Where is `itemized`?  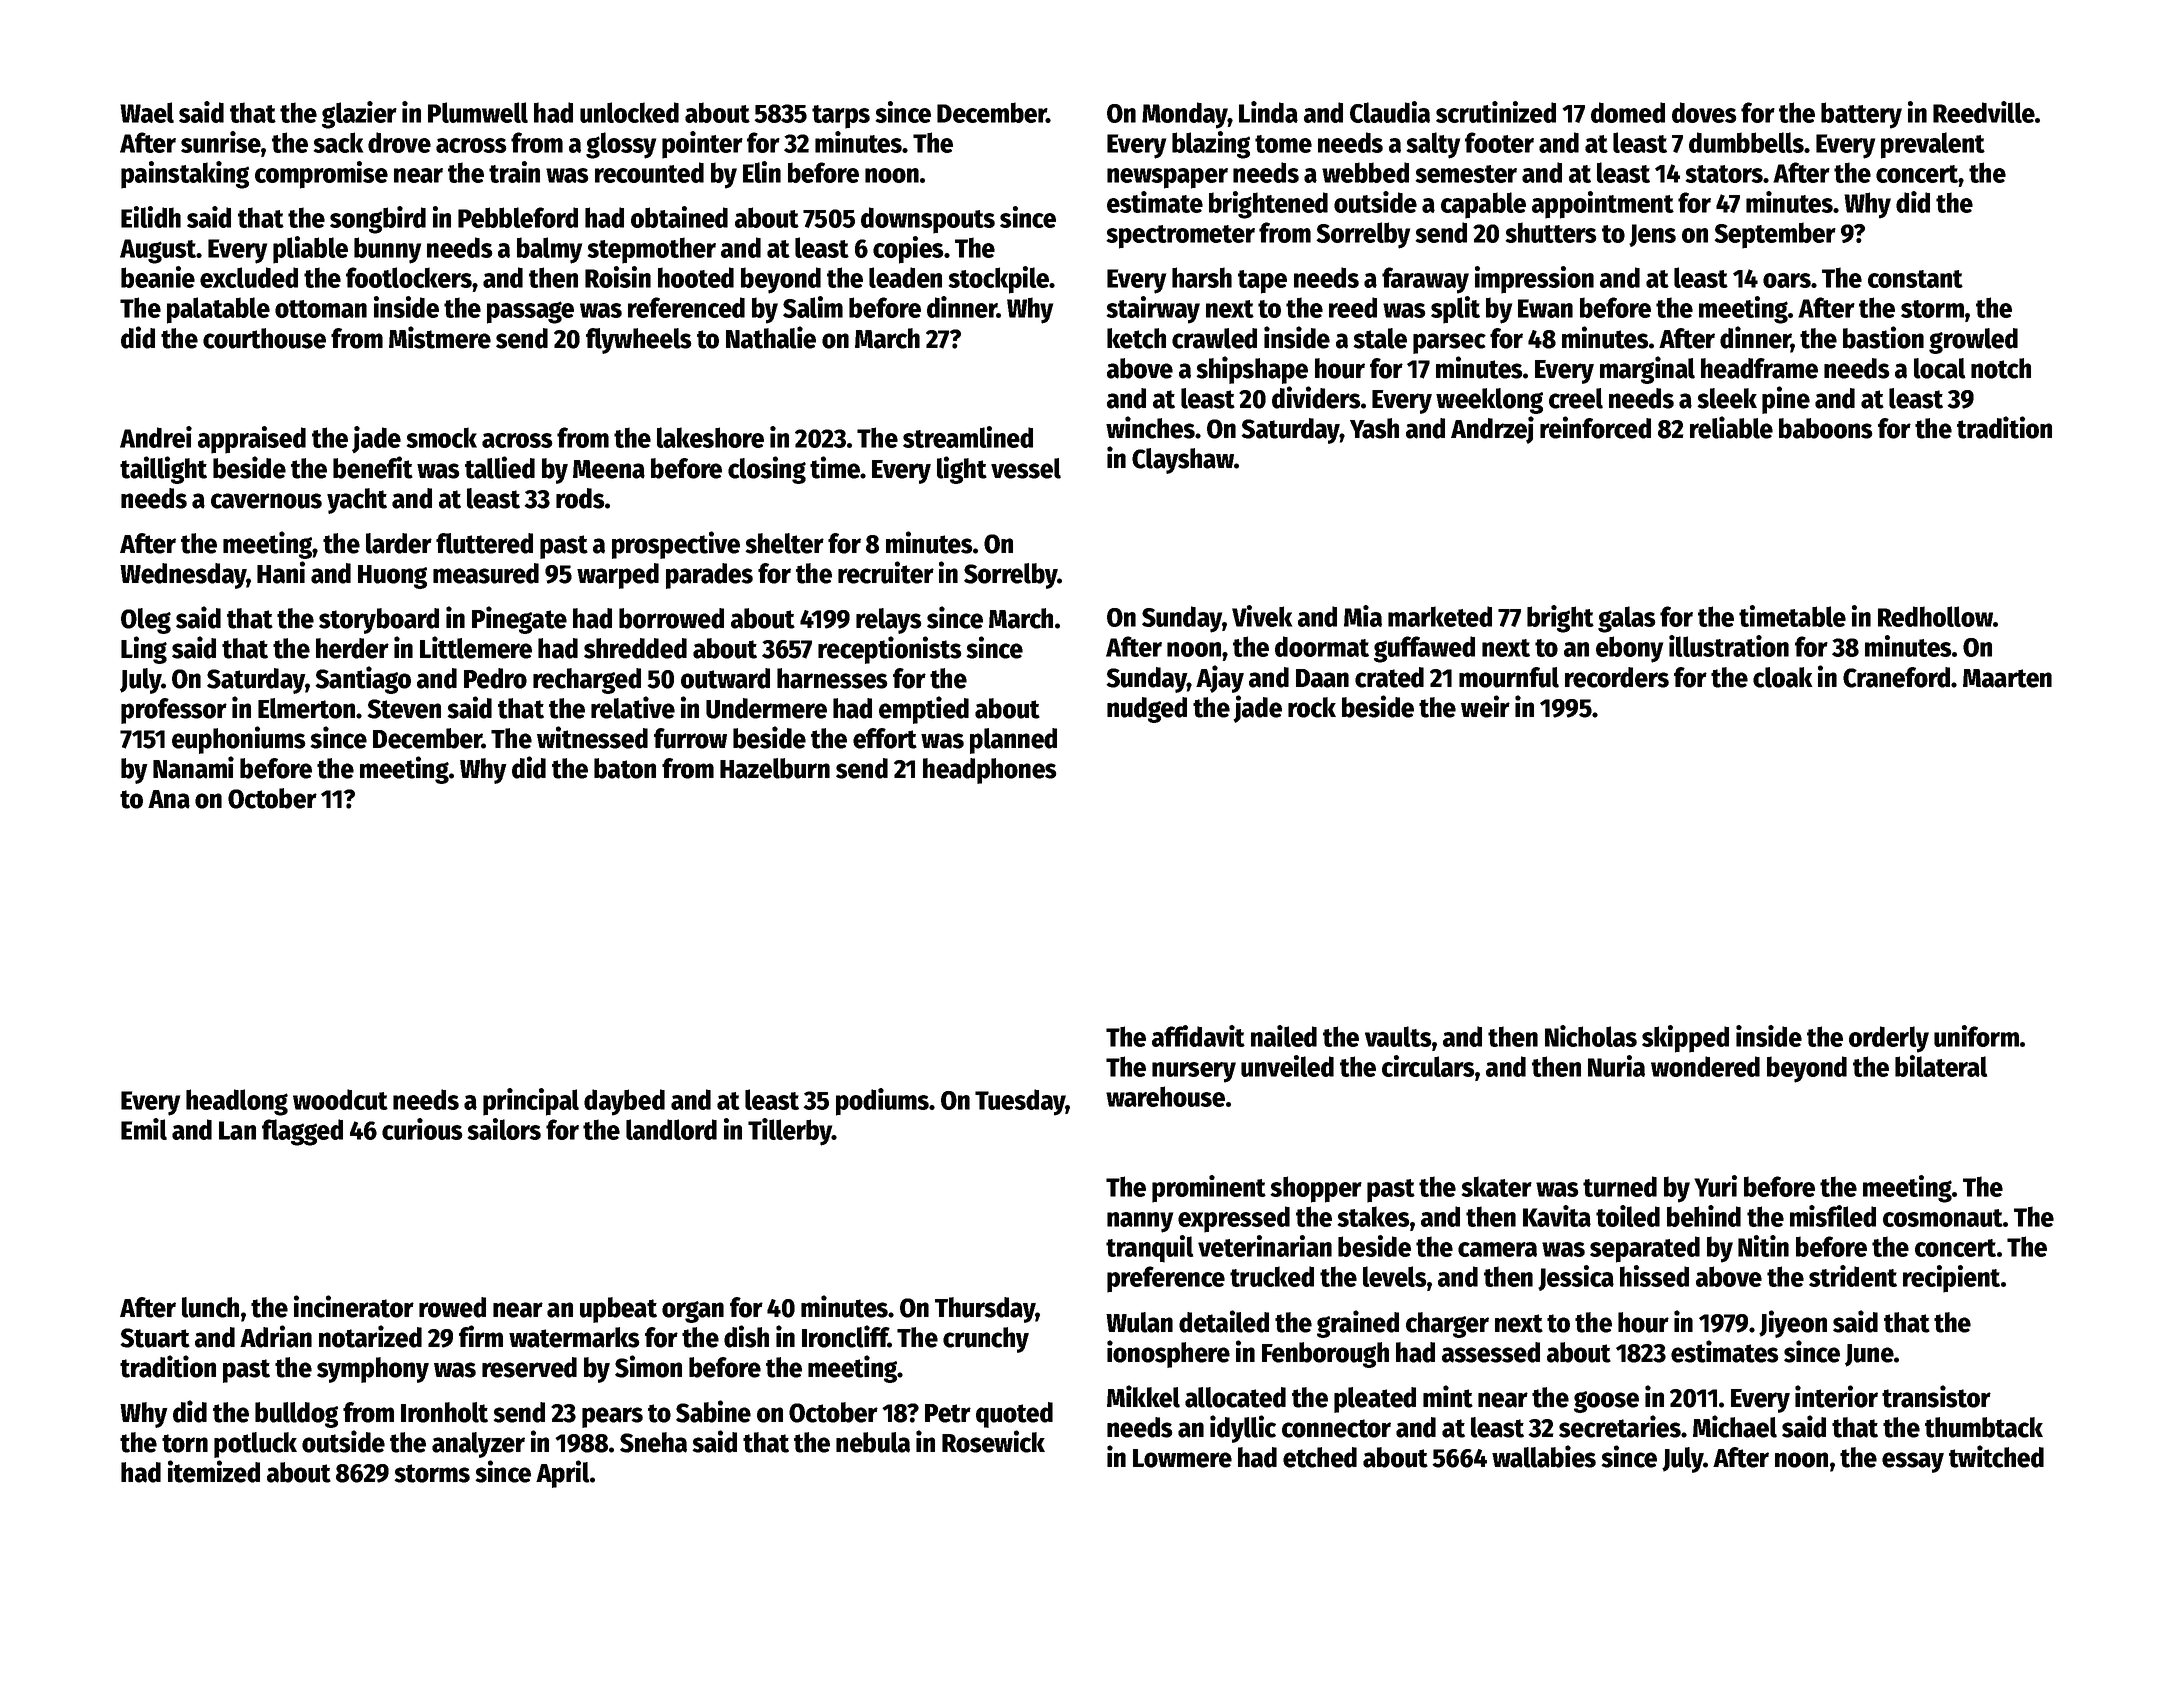
itemized is located at coordinates (214, 1471).
